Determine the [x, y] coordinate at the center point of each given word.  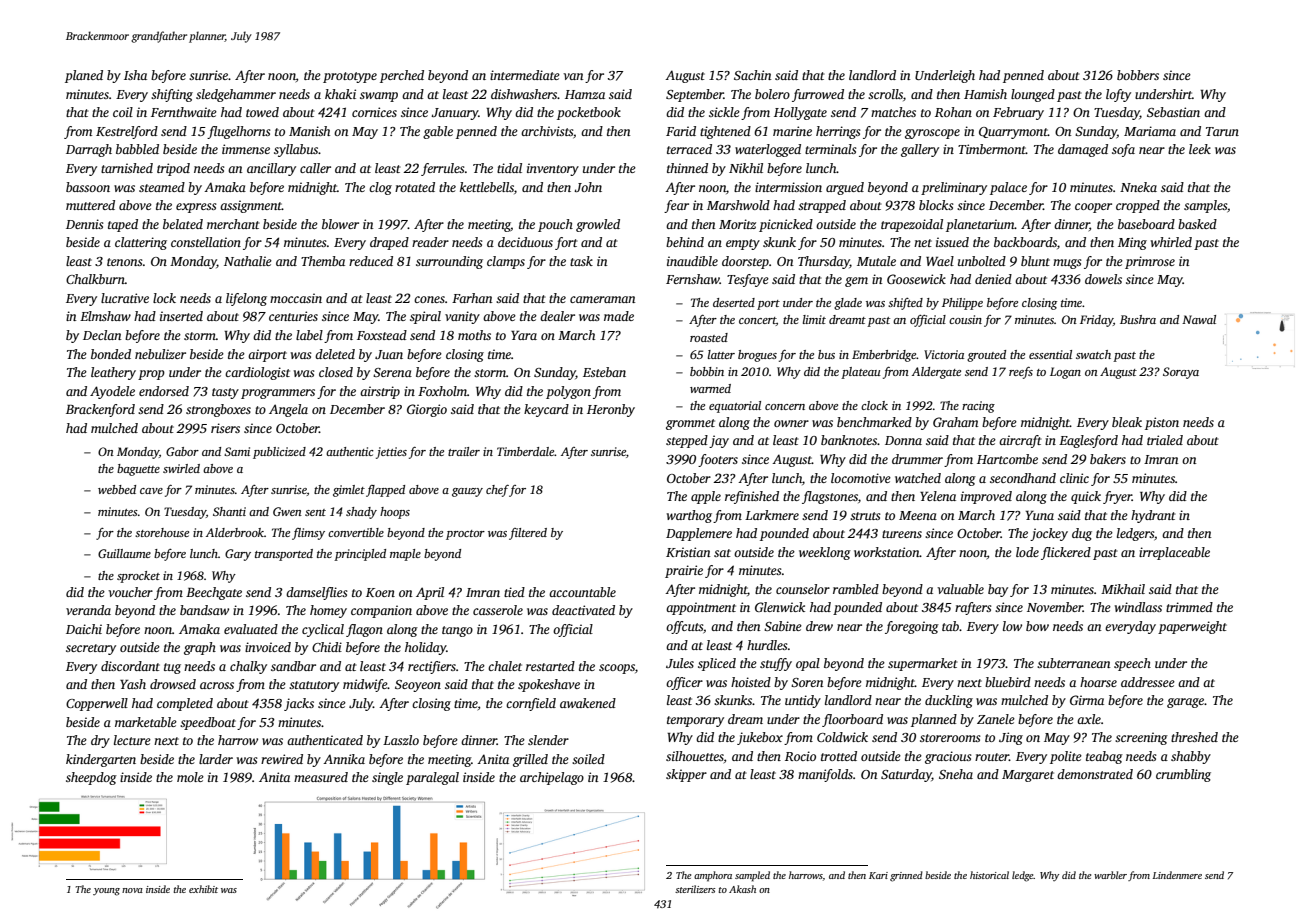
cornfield [531, 704]
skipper [686, 775]
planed [84, 76]
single [387, 778]
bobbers [1138, 75]
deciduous [525, 242]
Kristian [688, 552]
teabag [1104, 757]
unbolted [982, 261]
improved [986, 497]
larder [216, 759]
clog [380, 188]
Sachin [752, 75]
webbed [117, 489]
